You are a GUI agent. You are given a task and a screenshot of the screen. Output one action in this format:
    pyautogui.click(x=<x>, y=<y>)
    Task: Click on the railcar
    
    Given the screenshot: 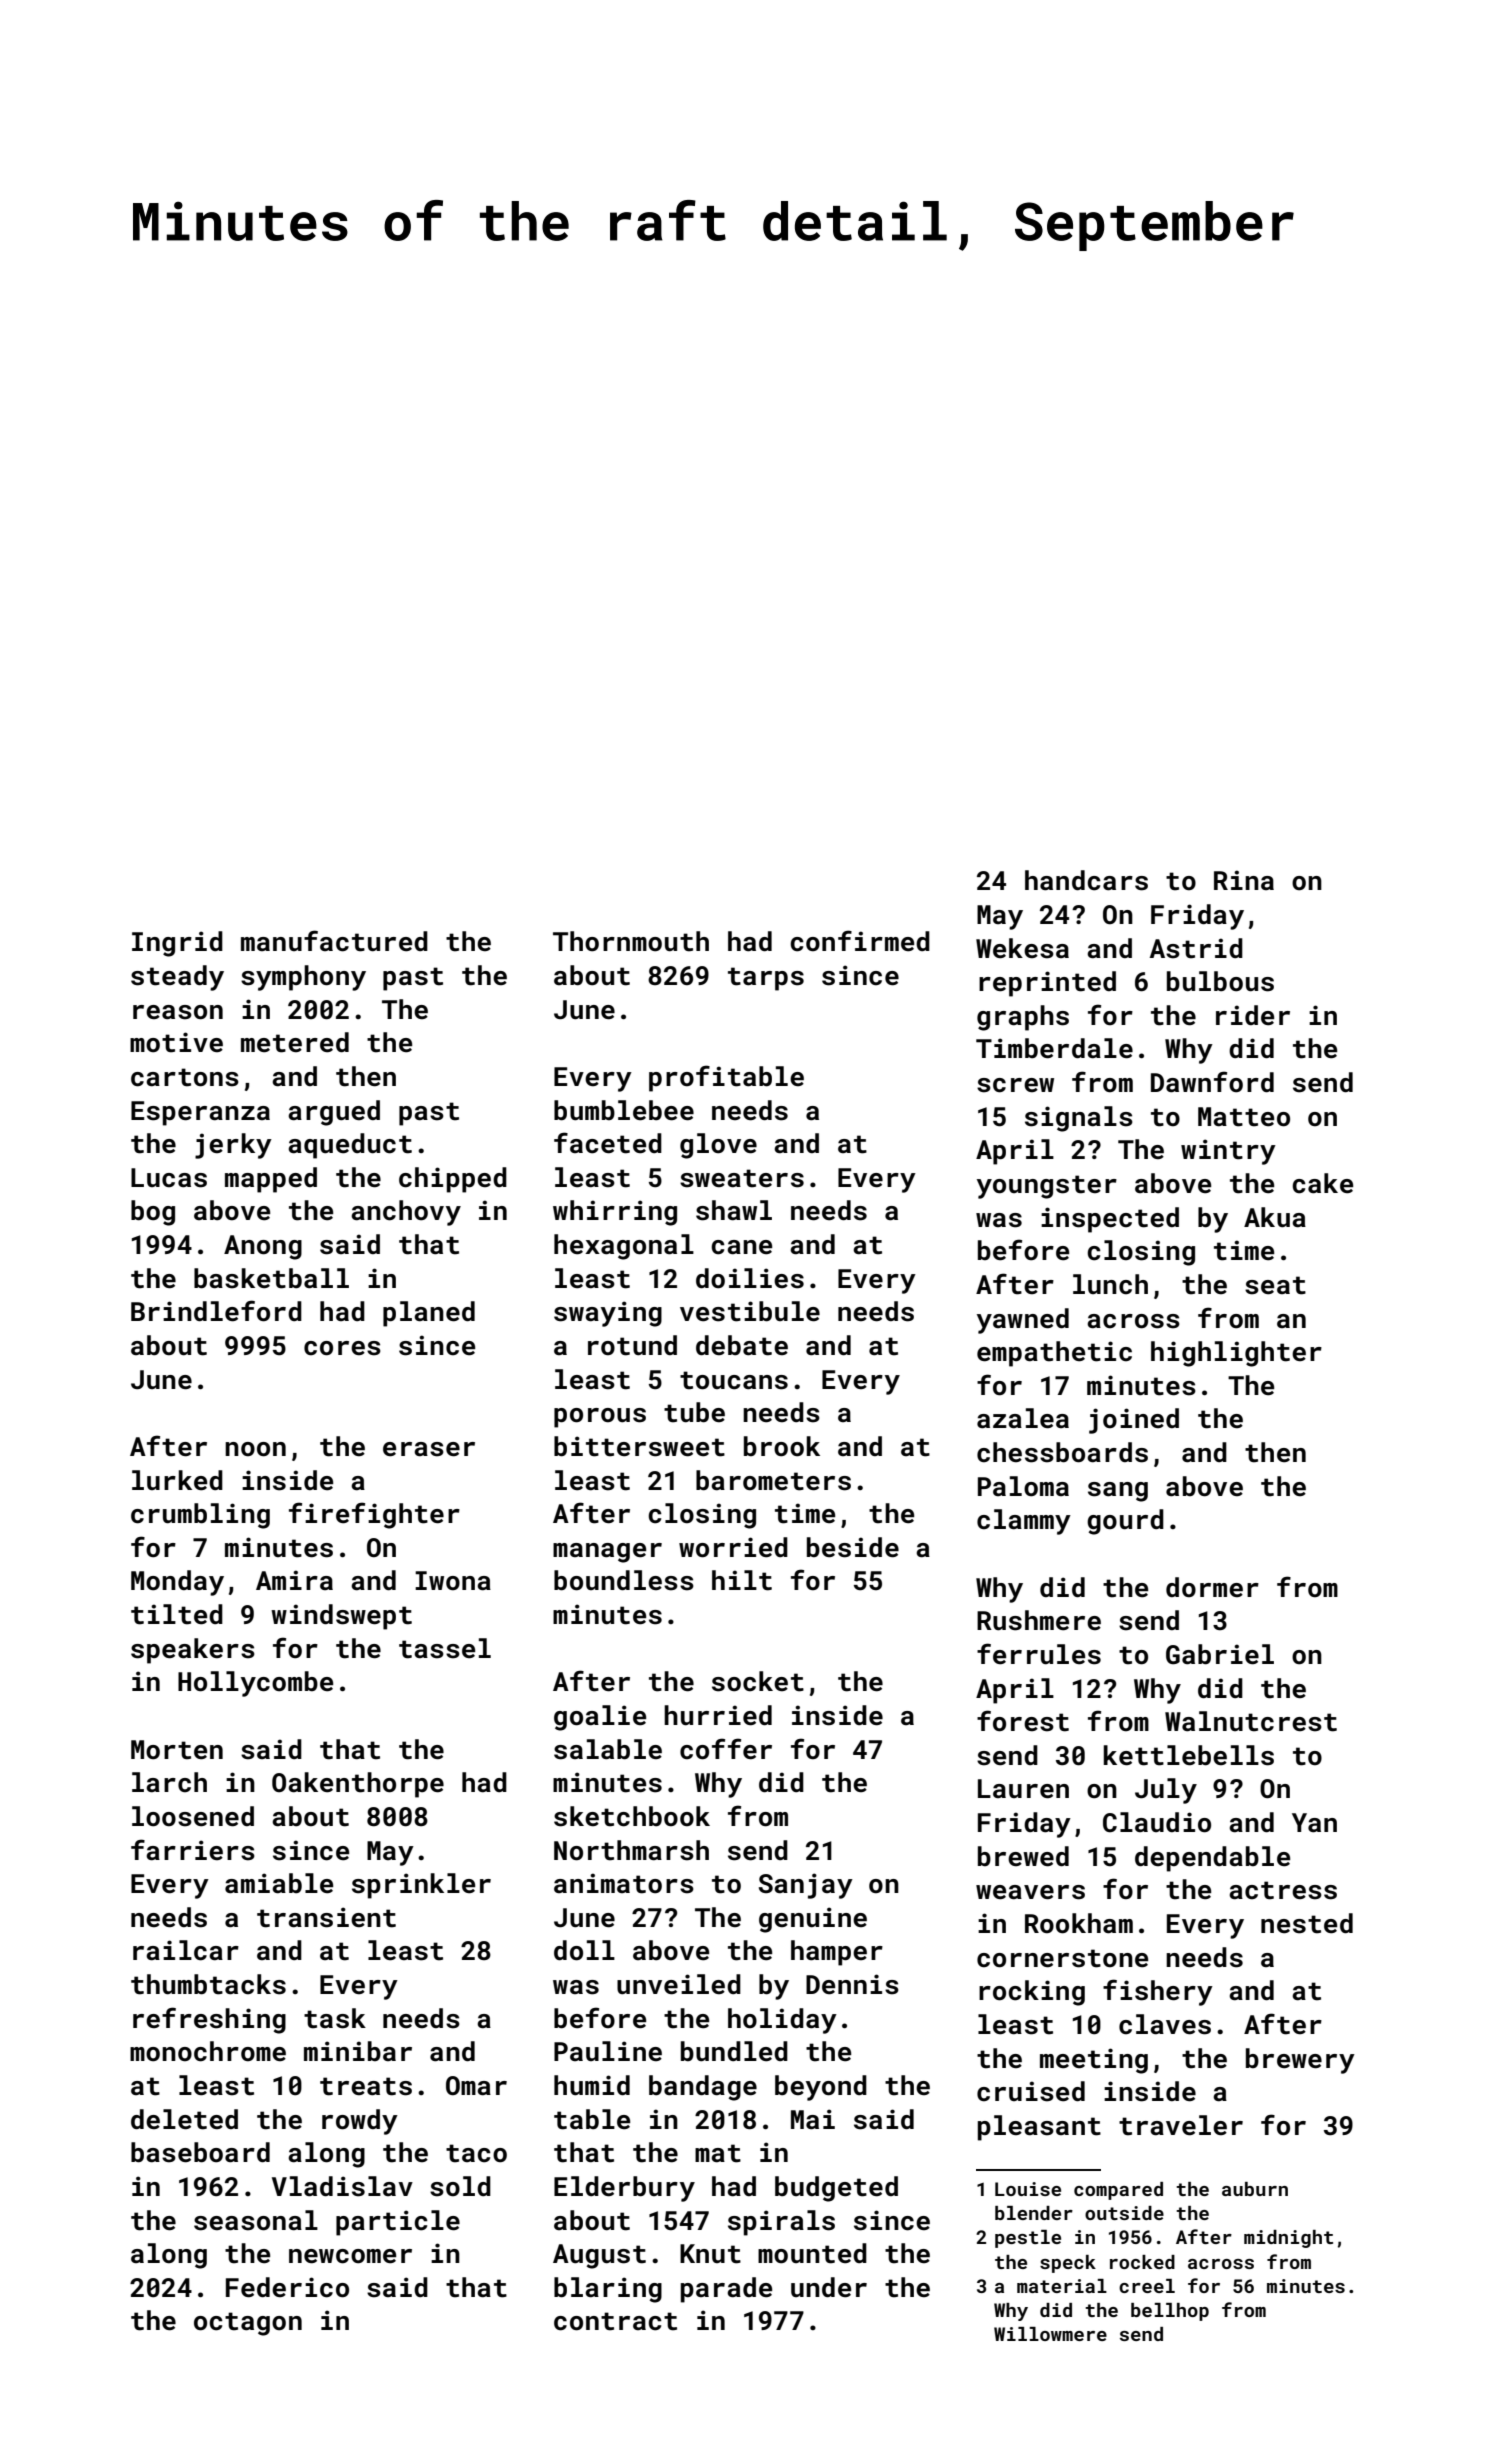 What is the action you would take?
    pyautogui.click(x=186, y=1950)
